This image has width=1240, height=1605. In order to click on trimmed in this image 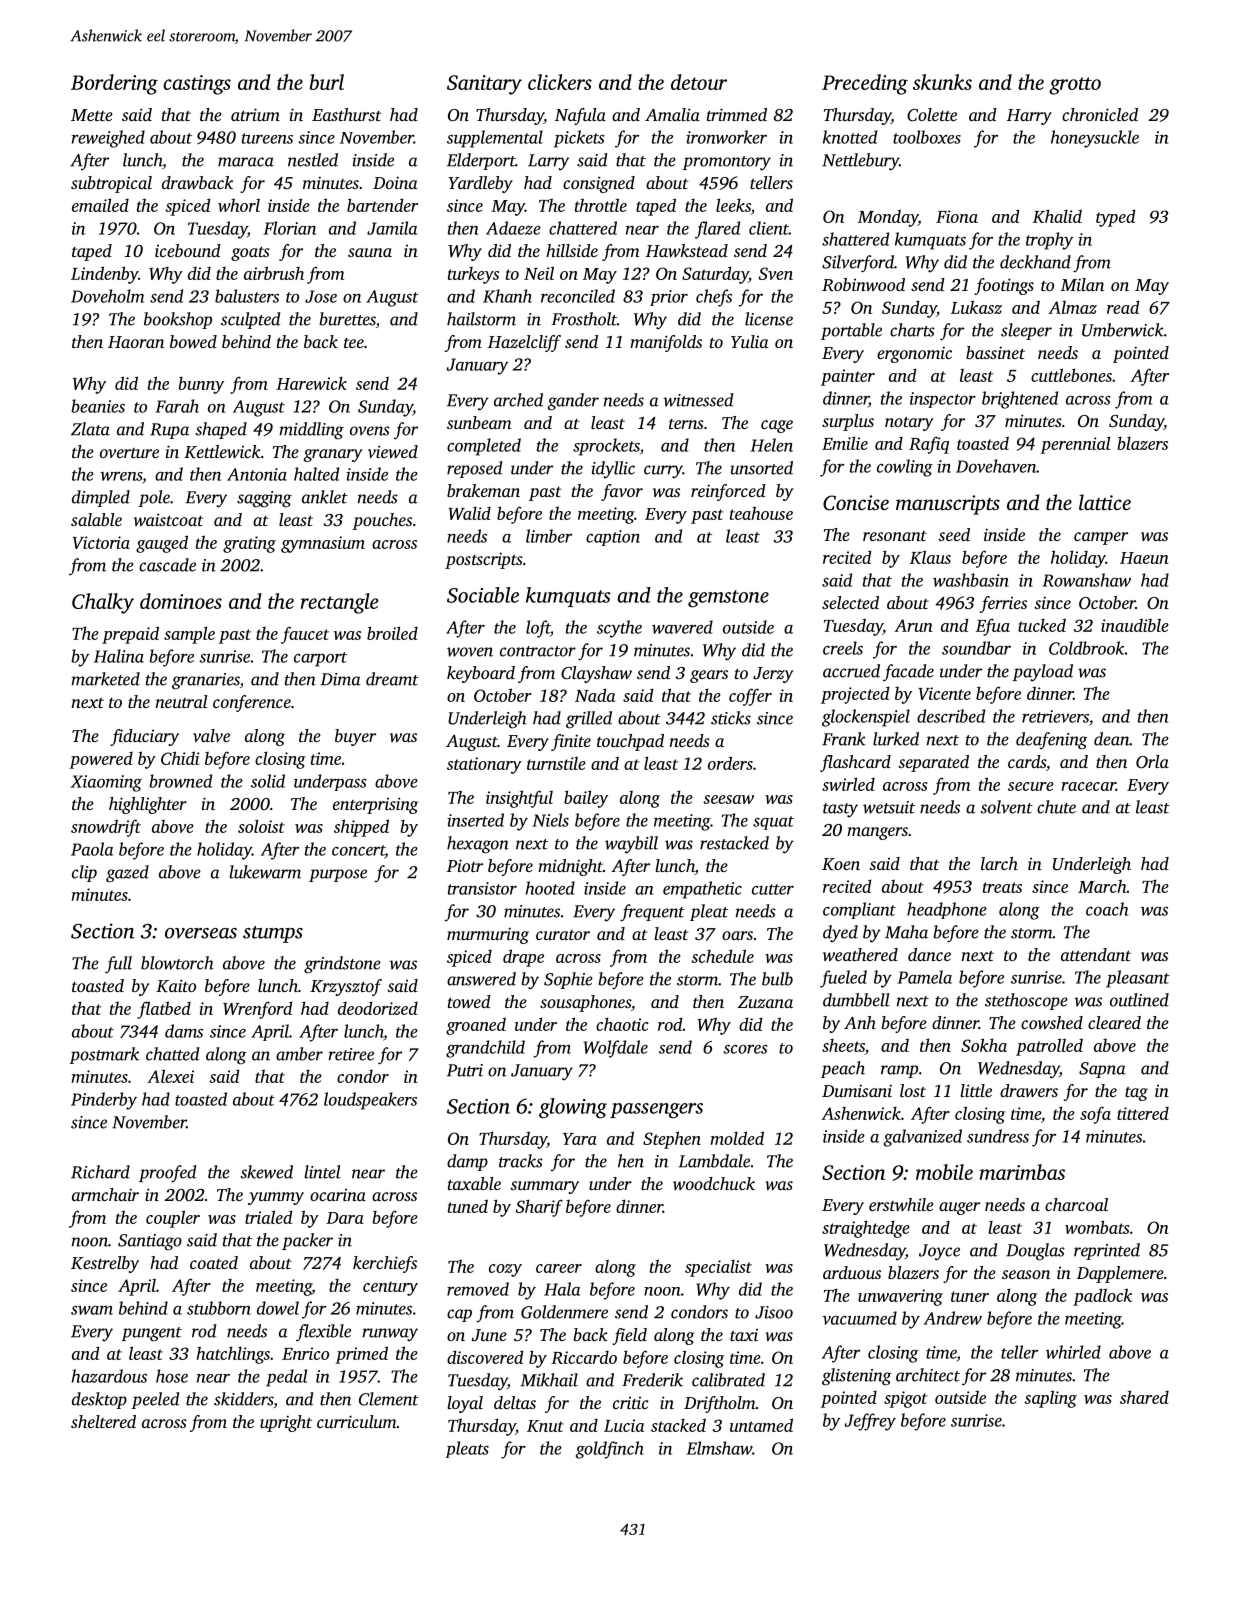, I will do `click(737, 114)`.
